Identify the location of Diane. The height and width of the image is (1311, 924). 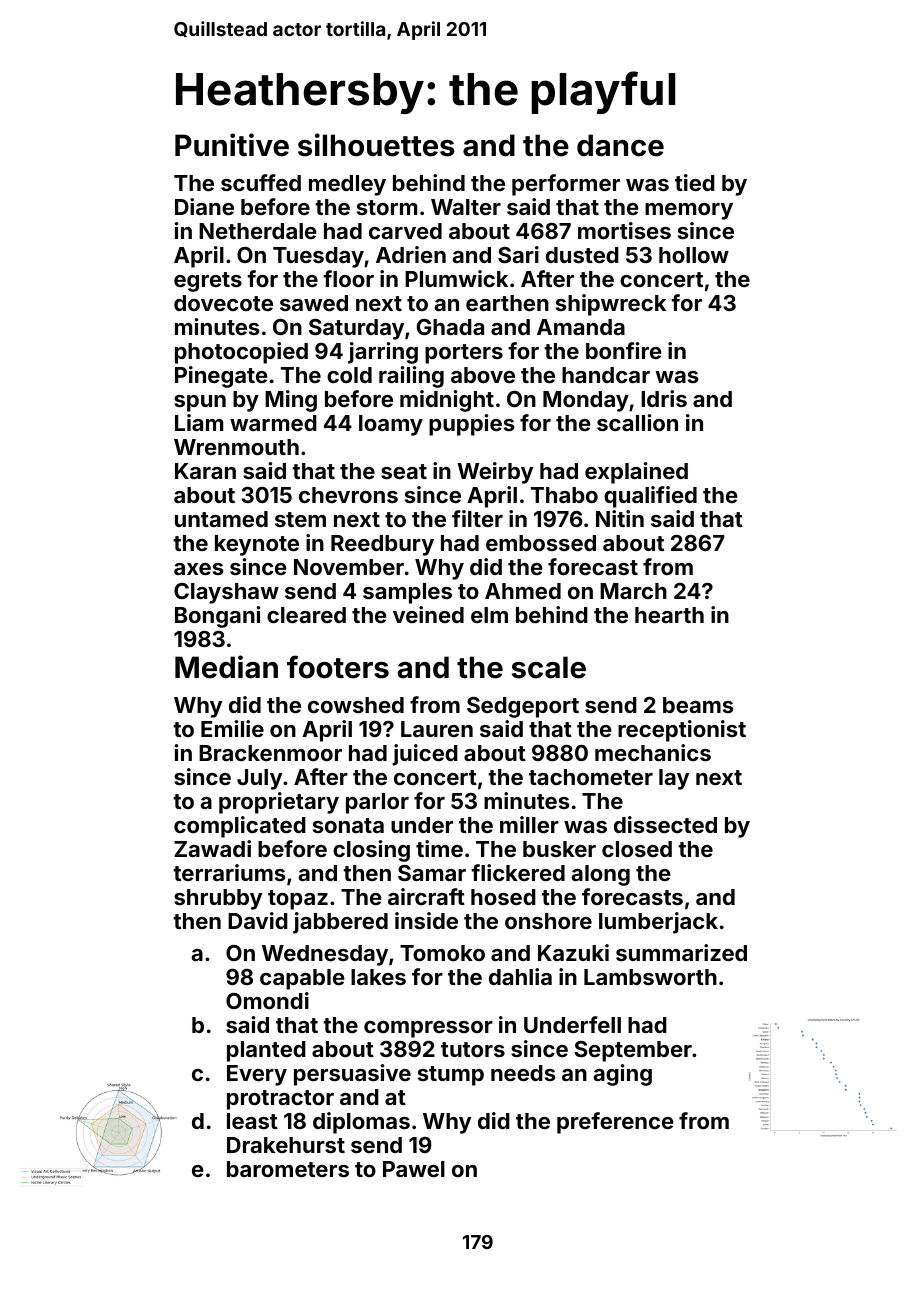
(204, 206).
